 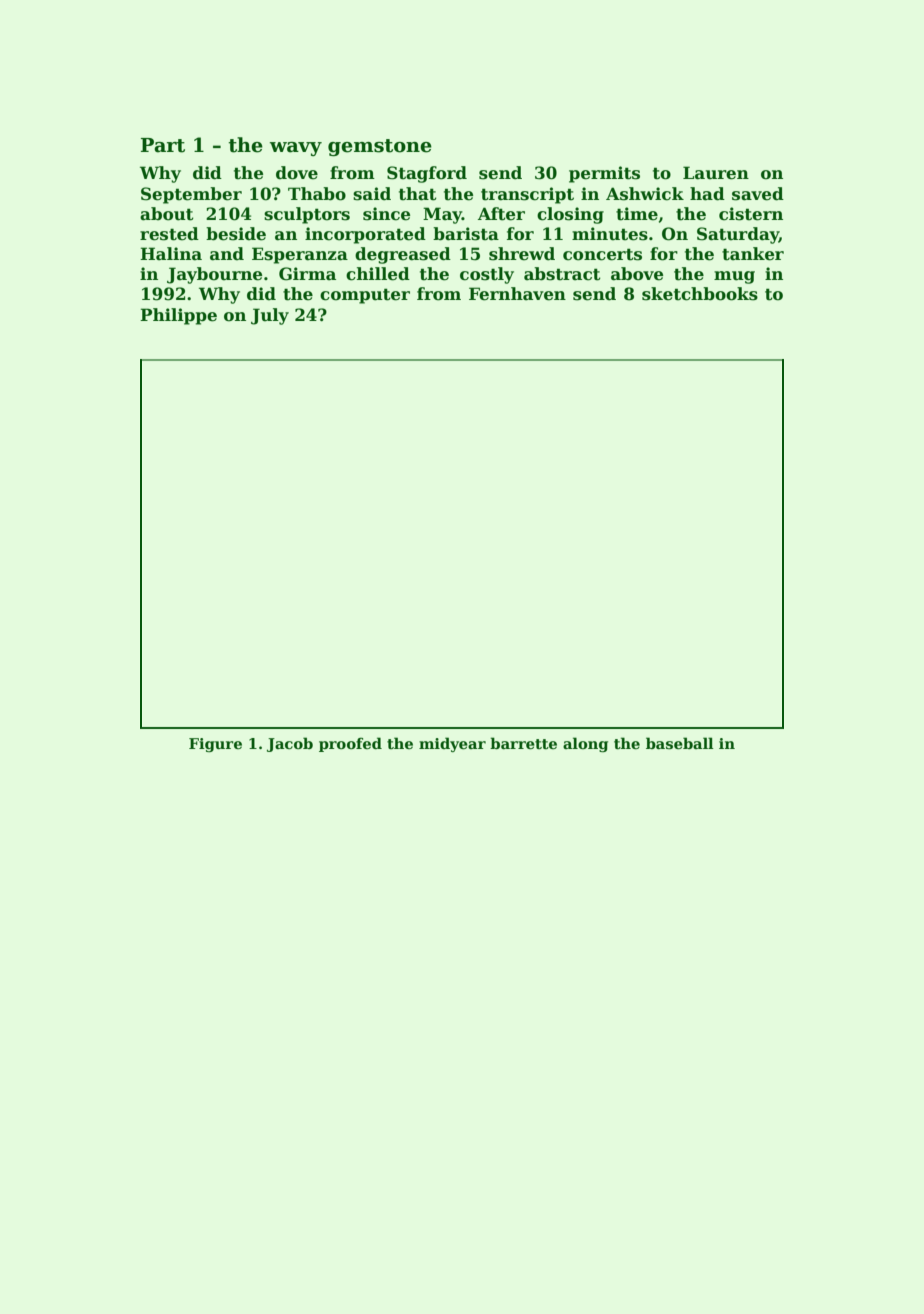 What do you see at coordinates (680, 743) in the document?
I see `baseball` at bounding box center [680, 743].
